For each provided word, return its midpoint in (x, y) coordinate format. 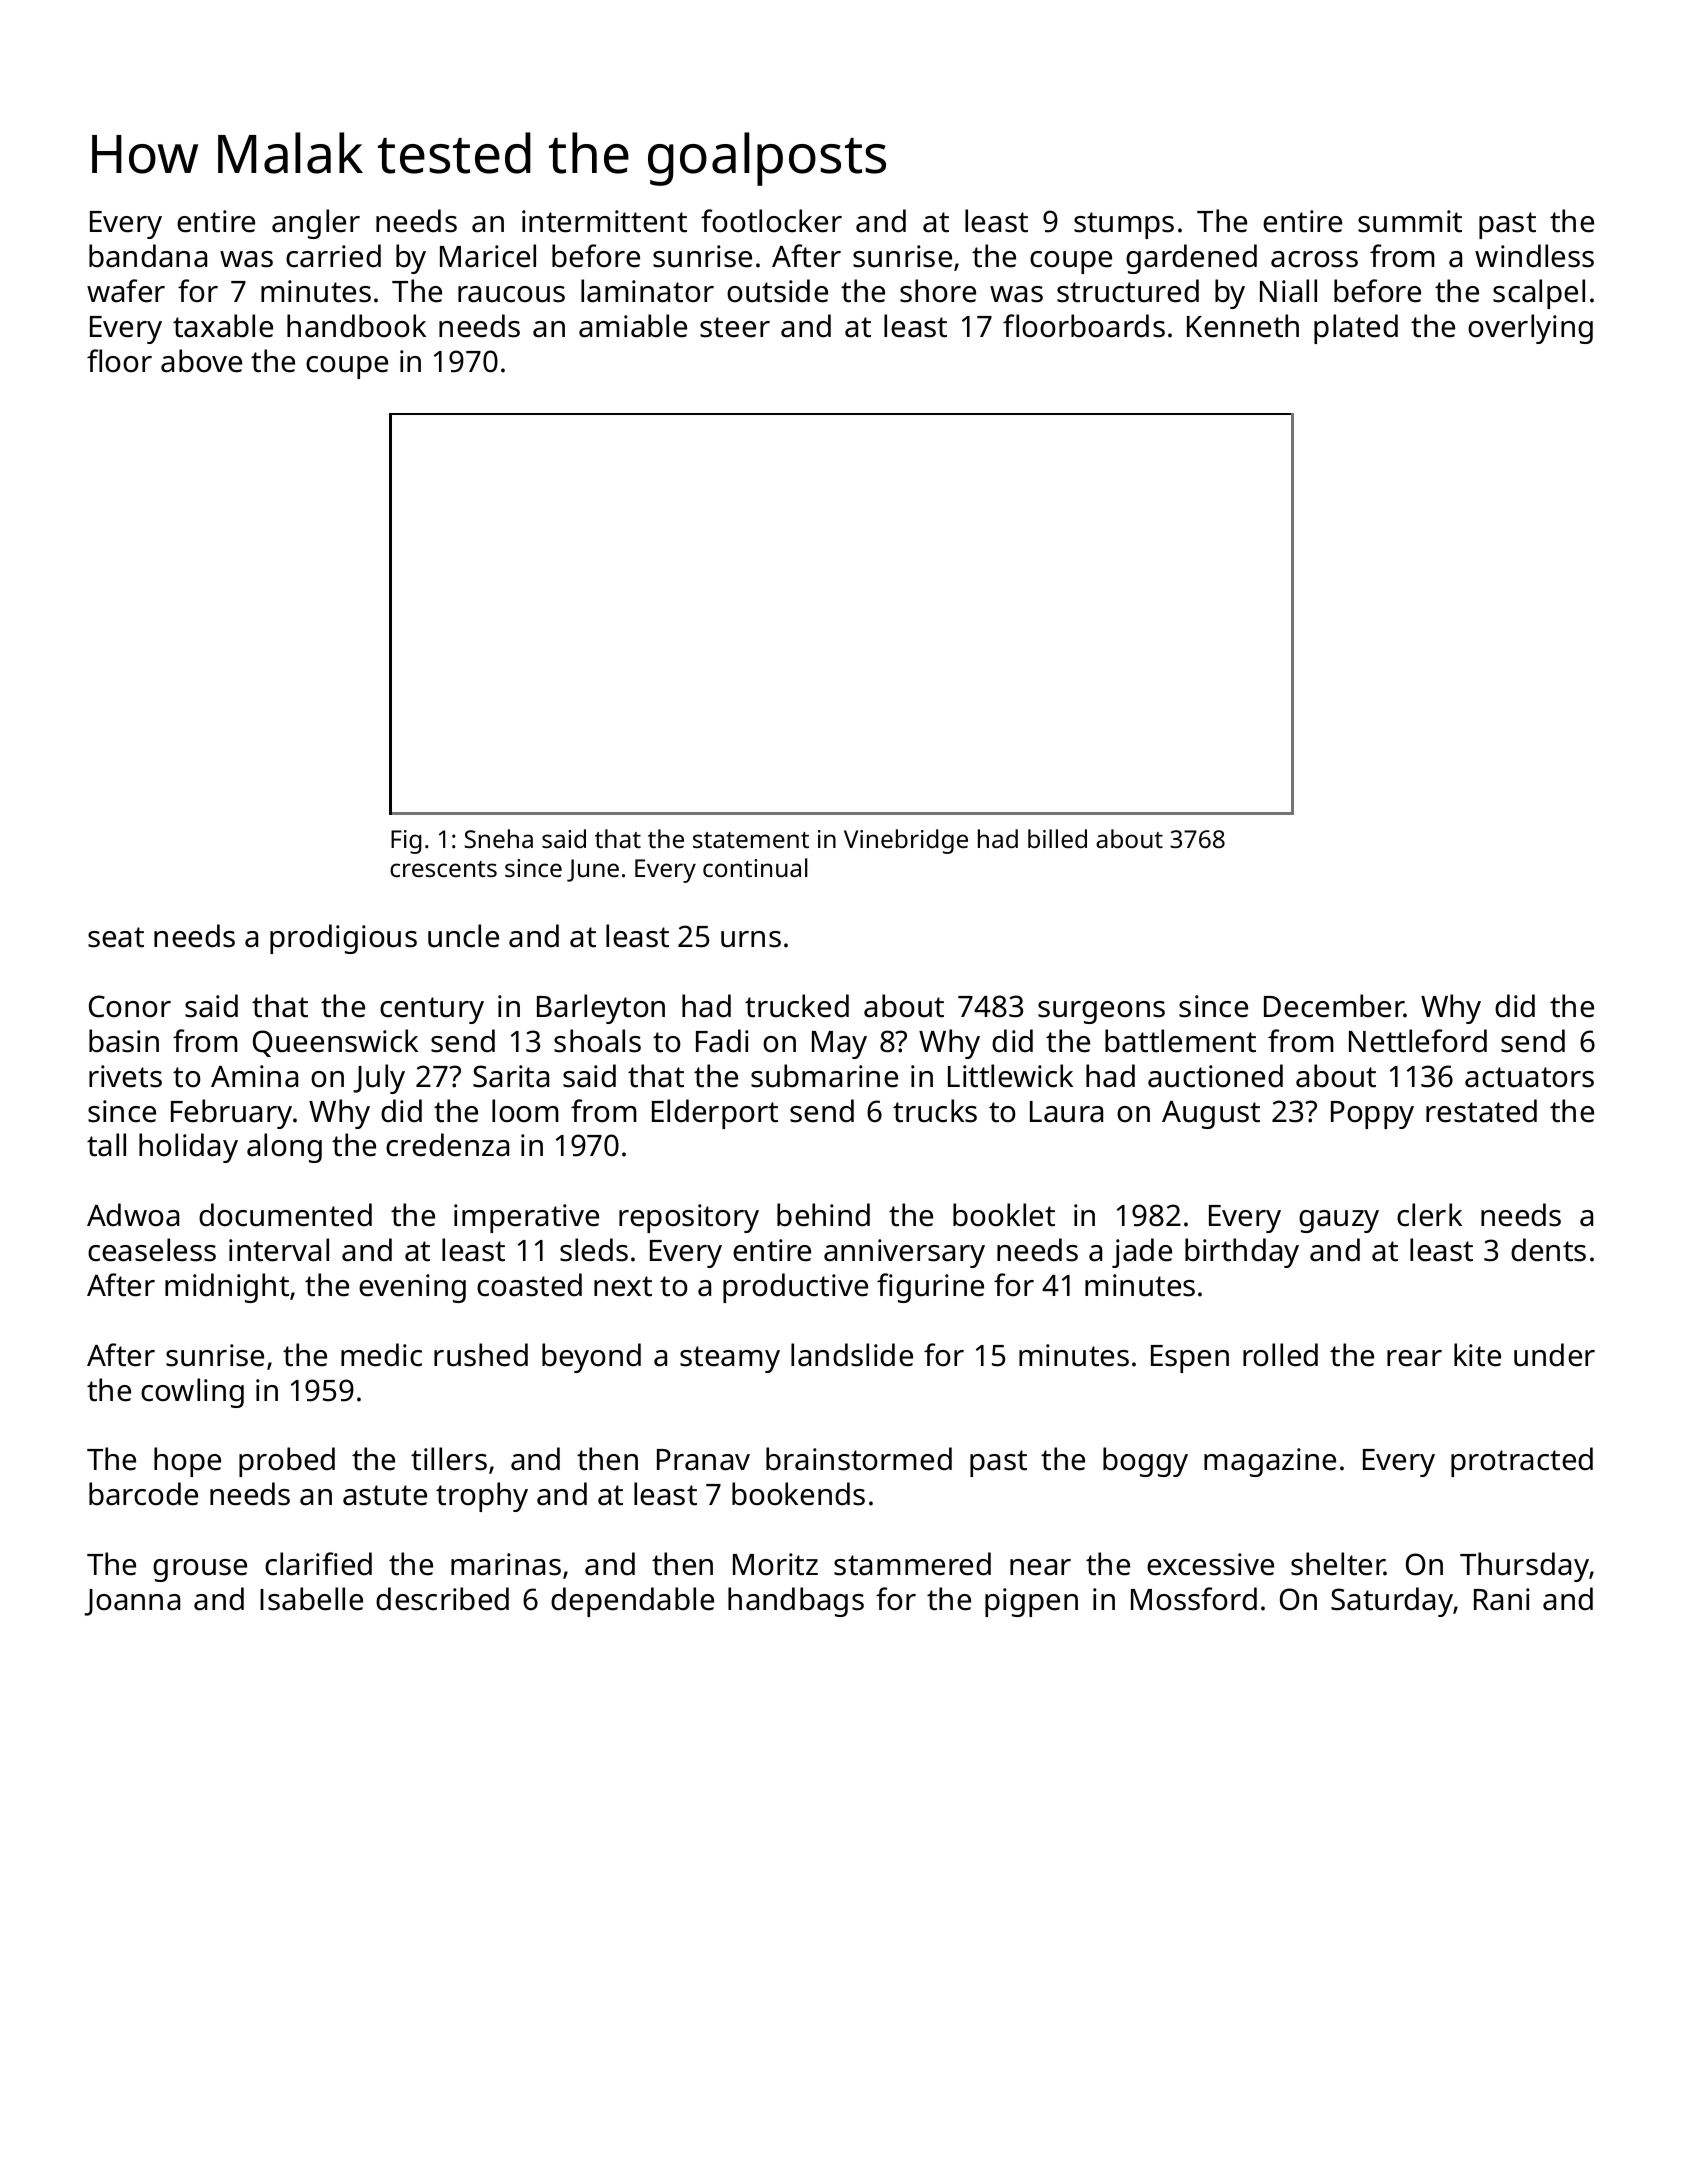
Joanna (132, 1602)
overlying (1530, 329)
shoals (597, 1041)
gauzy (1339, 1221)
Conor (130, 1006)
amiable (633, 326)
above (201, 361)
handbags (796, 1602)
